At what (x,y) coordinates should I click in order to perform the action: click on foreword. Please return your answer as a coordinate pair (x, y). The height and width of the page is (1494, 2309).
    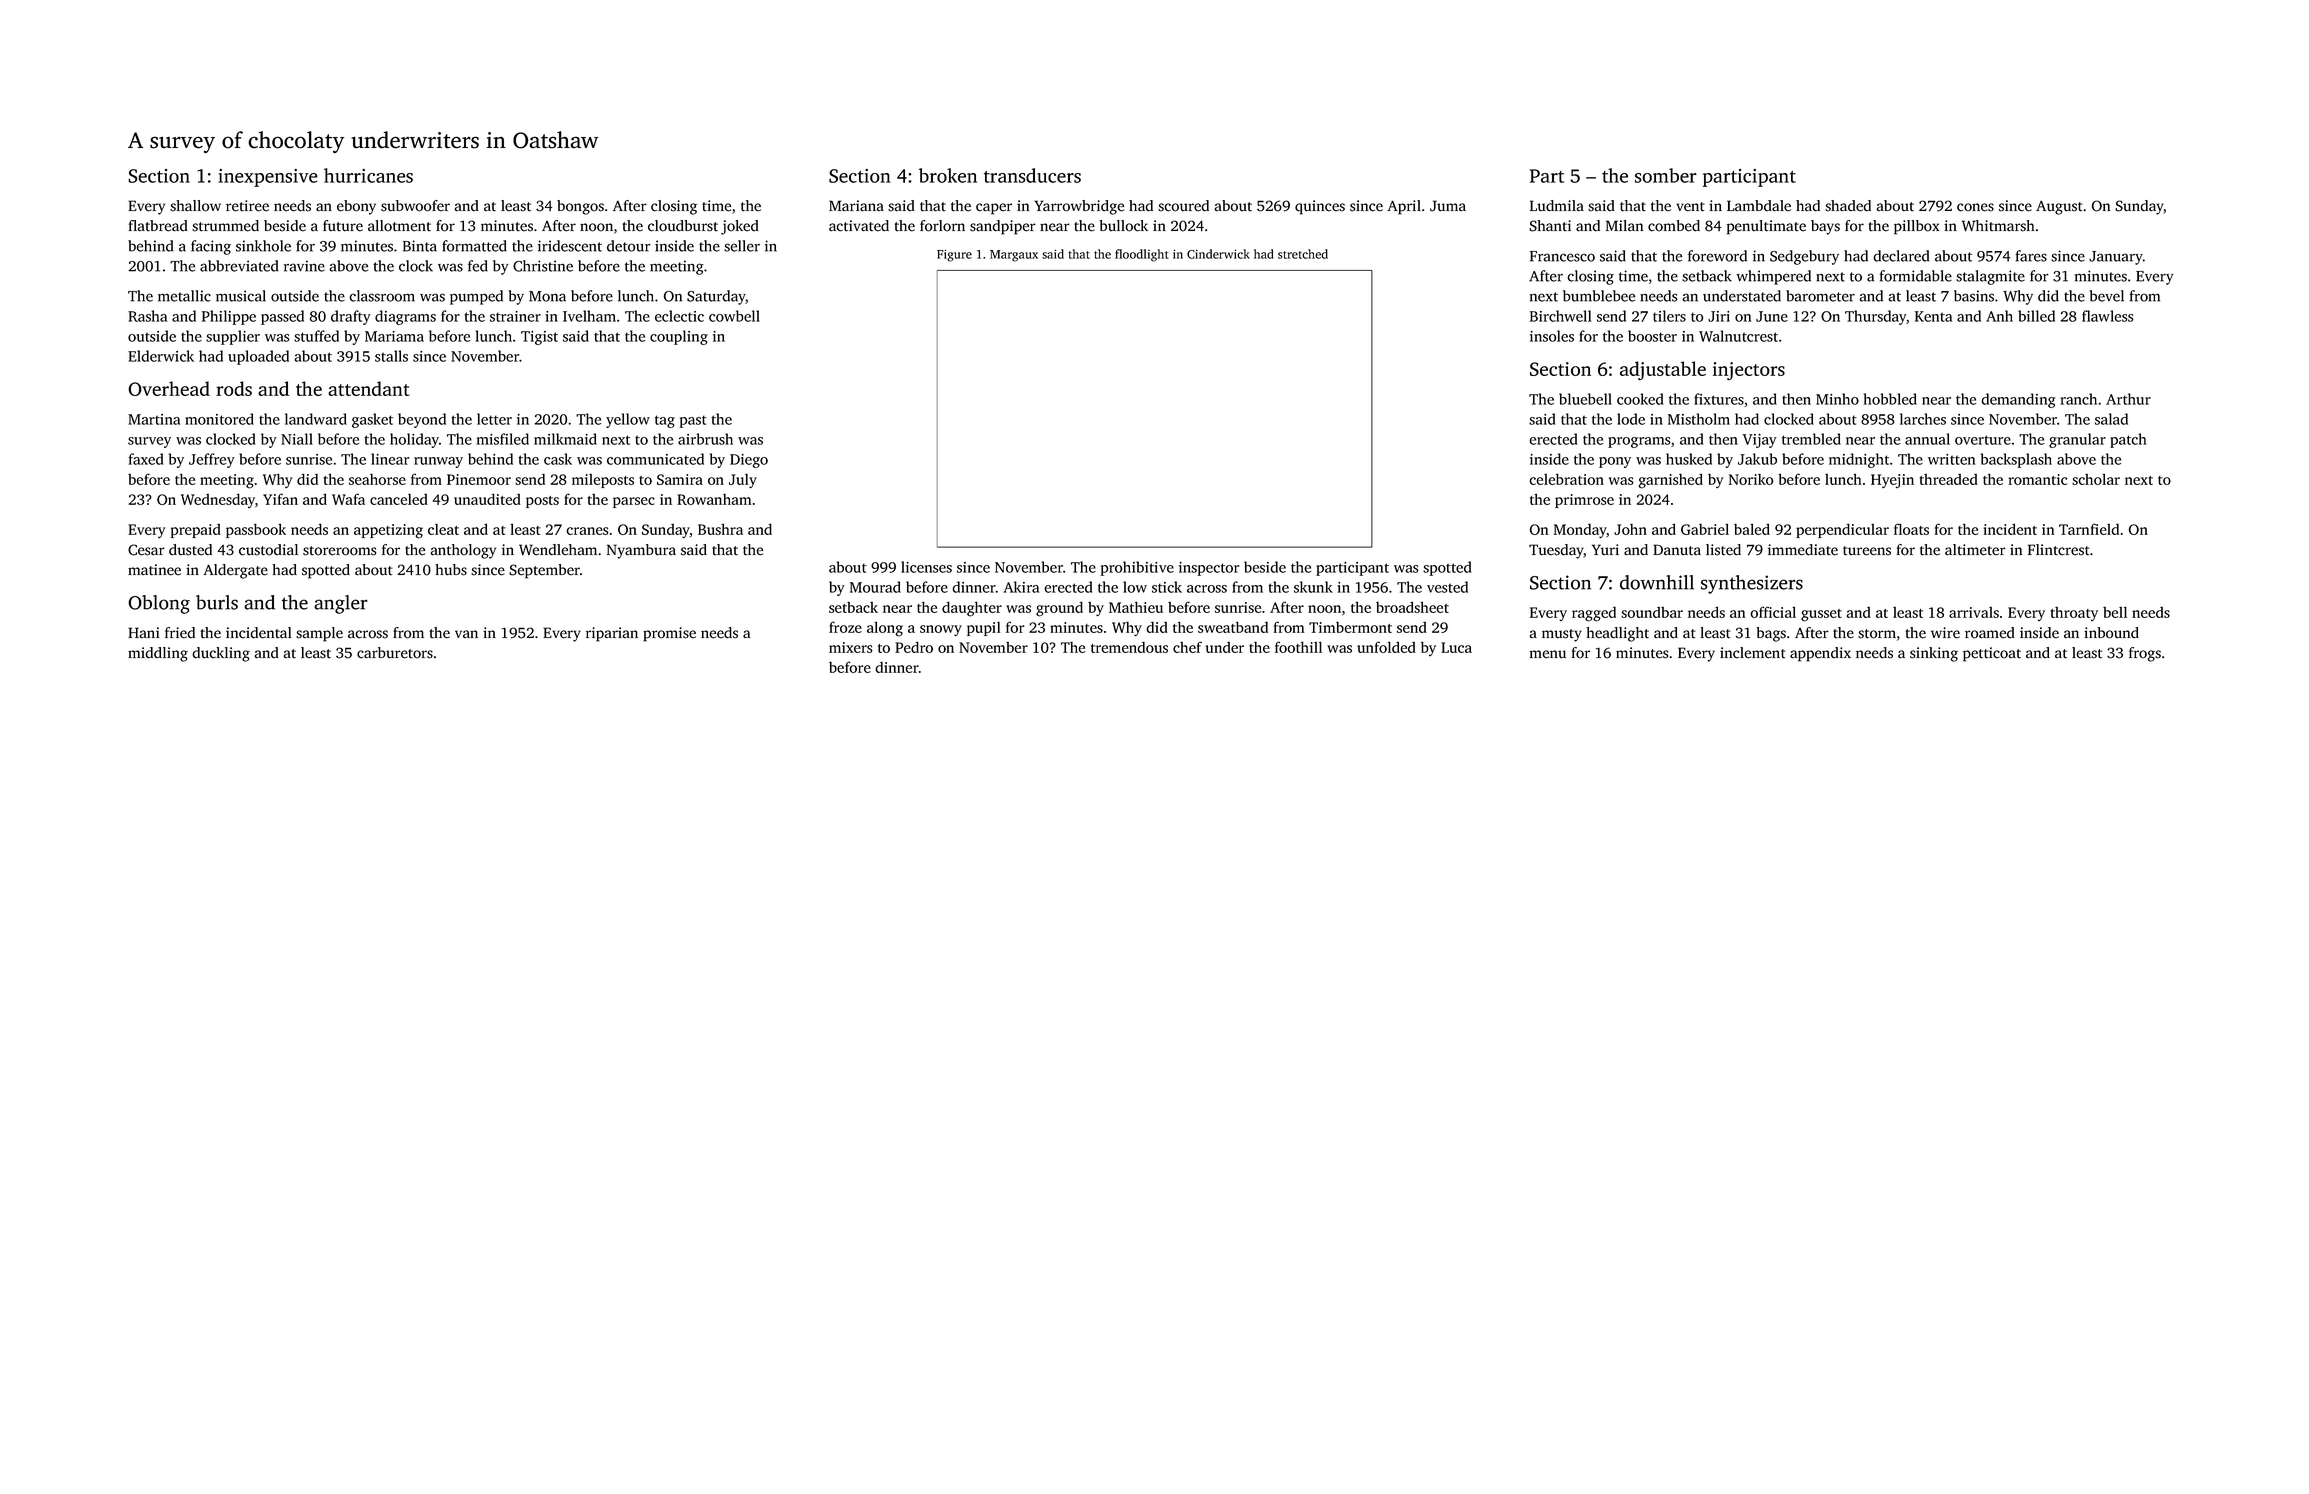
    Looking at the image, I should click on (1717, 256).
